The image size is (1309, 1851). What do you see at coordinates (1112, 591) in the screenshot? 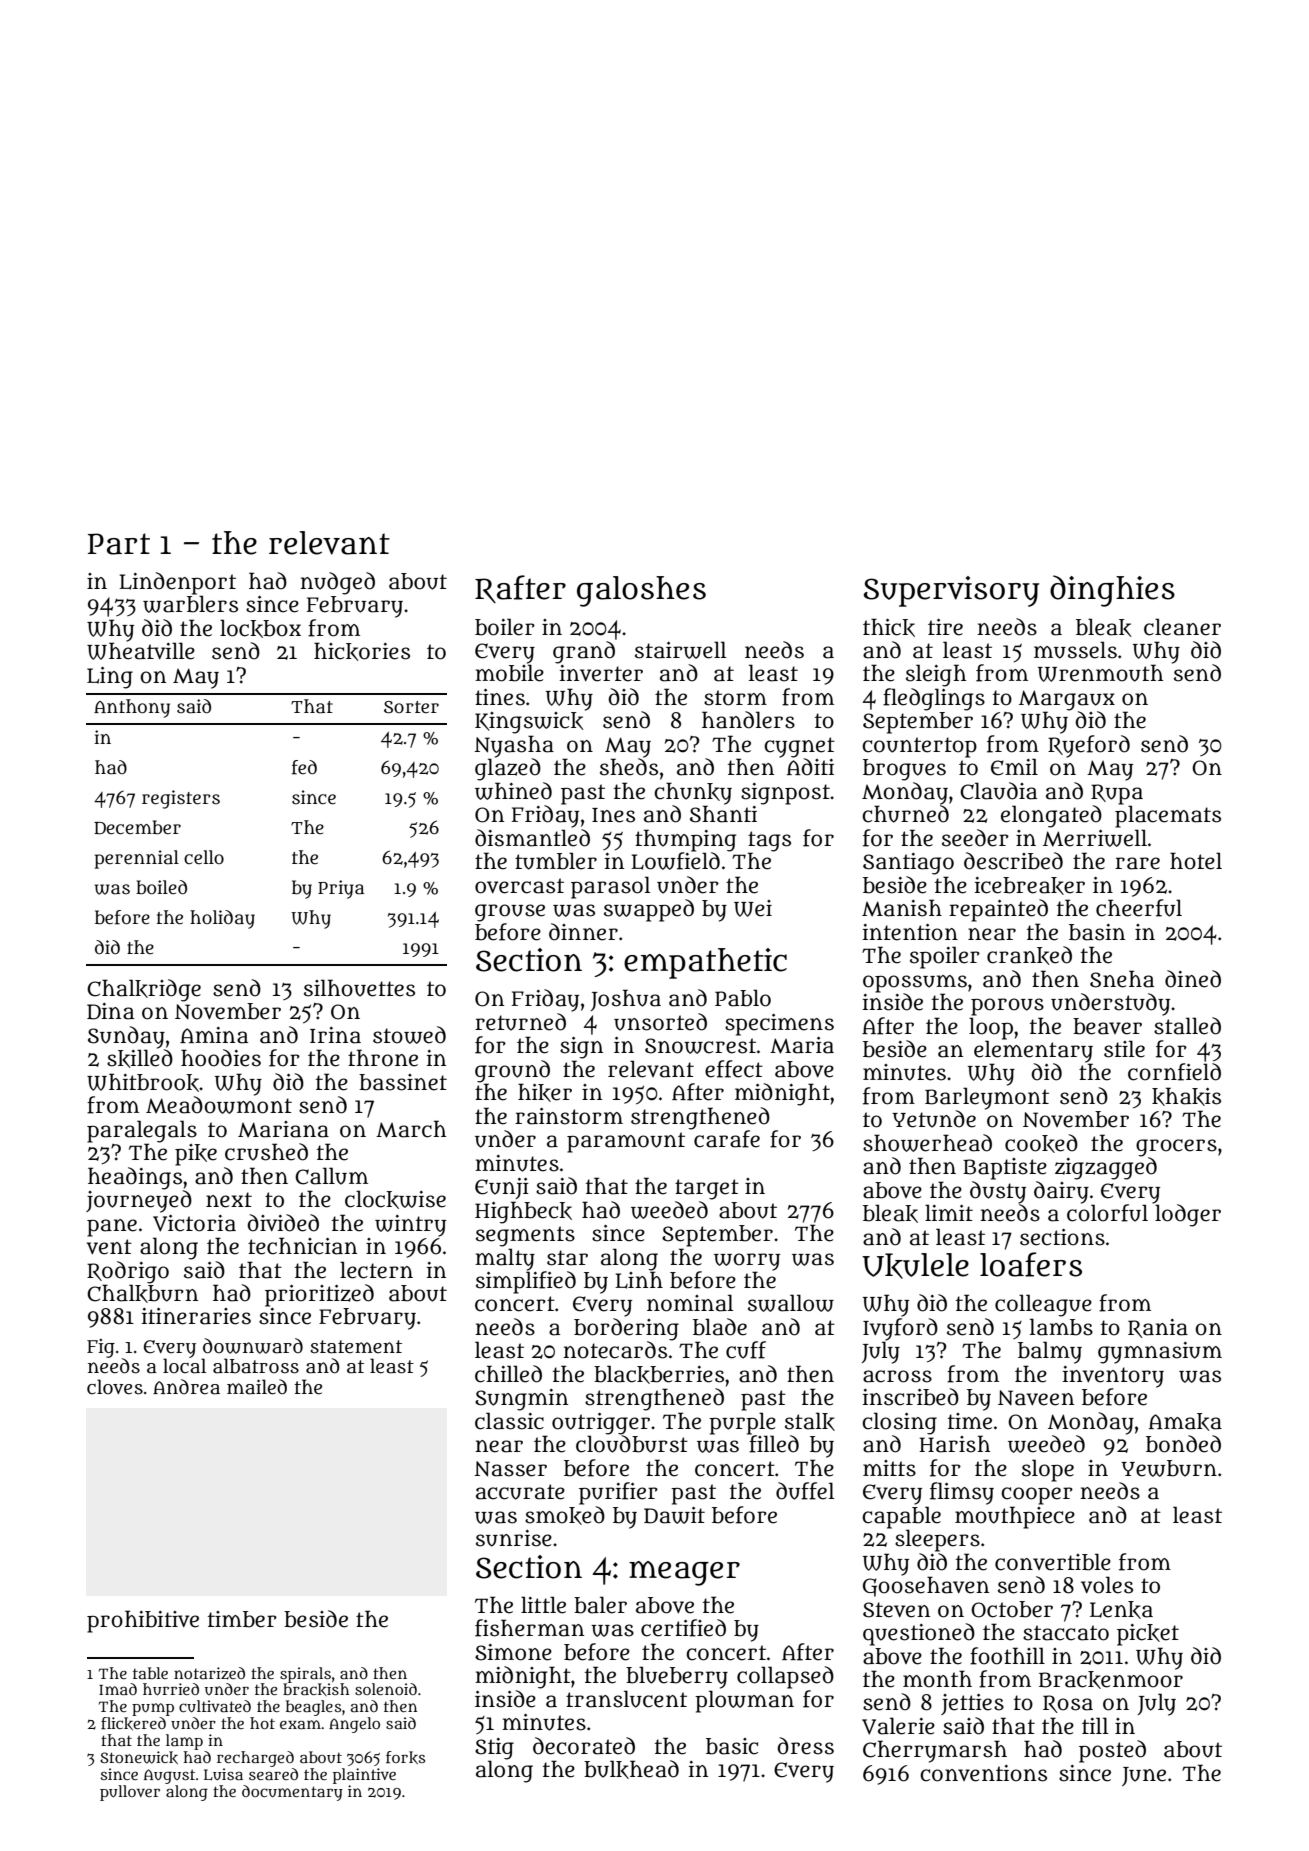
I see `dinghies` at bounding box center [1112, 591].
